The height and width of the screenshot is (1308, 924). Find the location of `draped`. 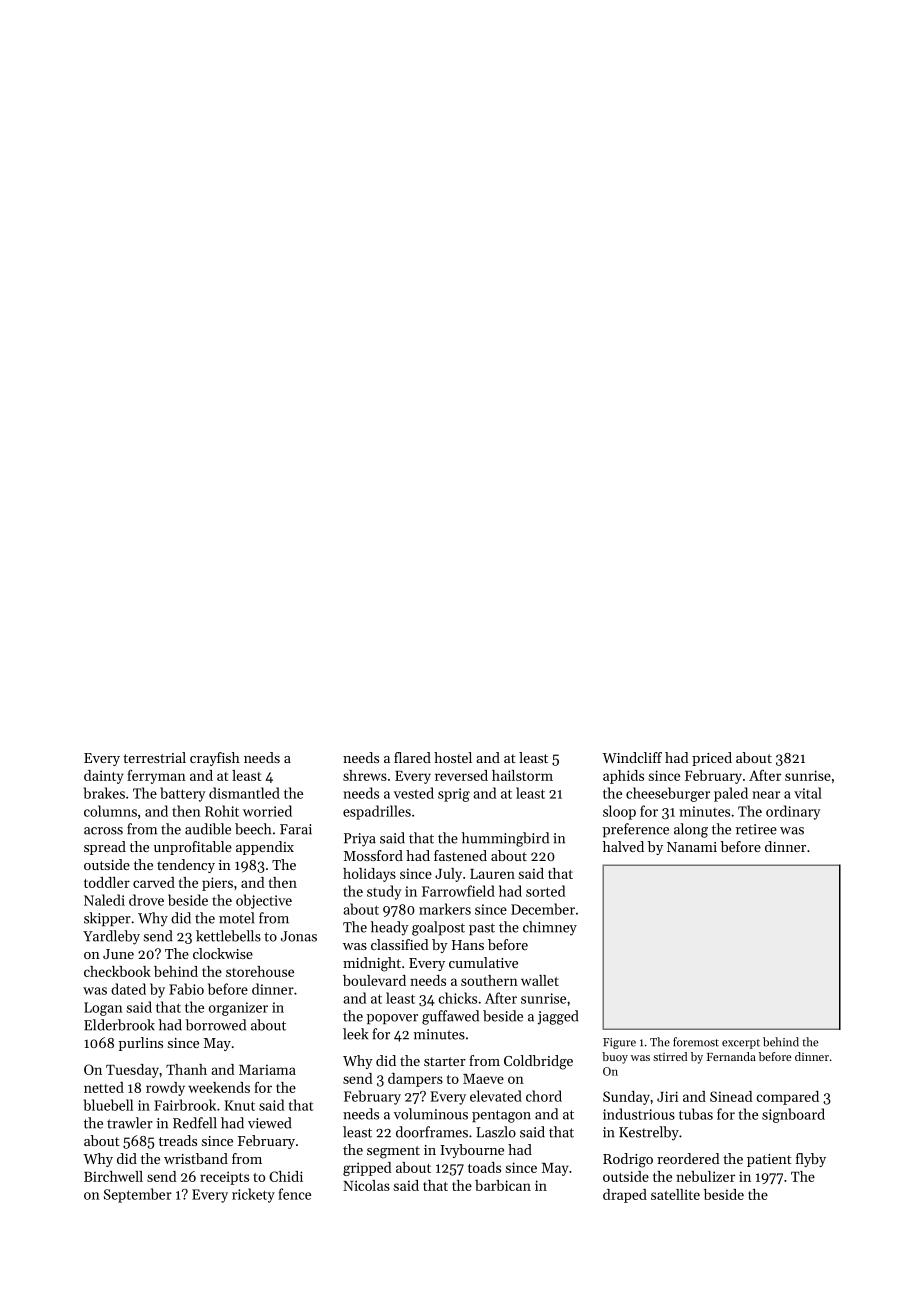

draped is located at coordinates (625, 1196).
